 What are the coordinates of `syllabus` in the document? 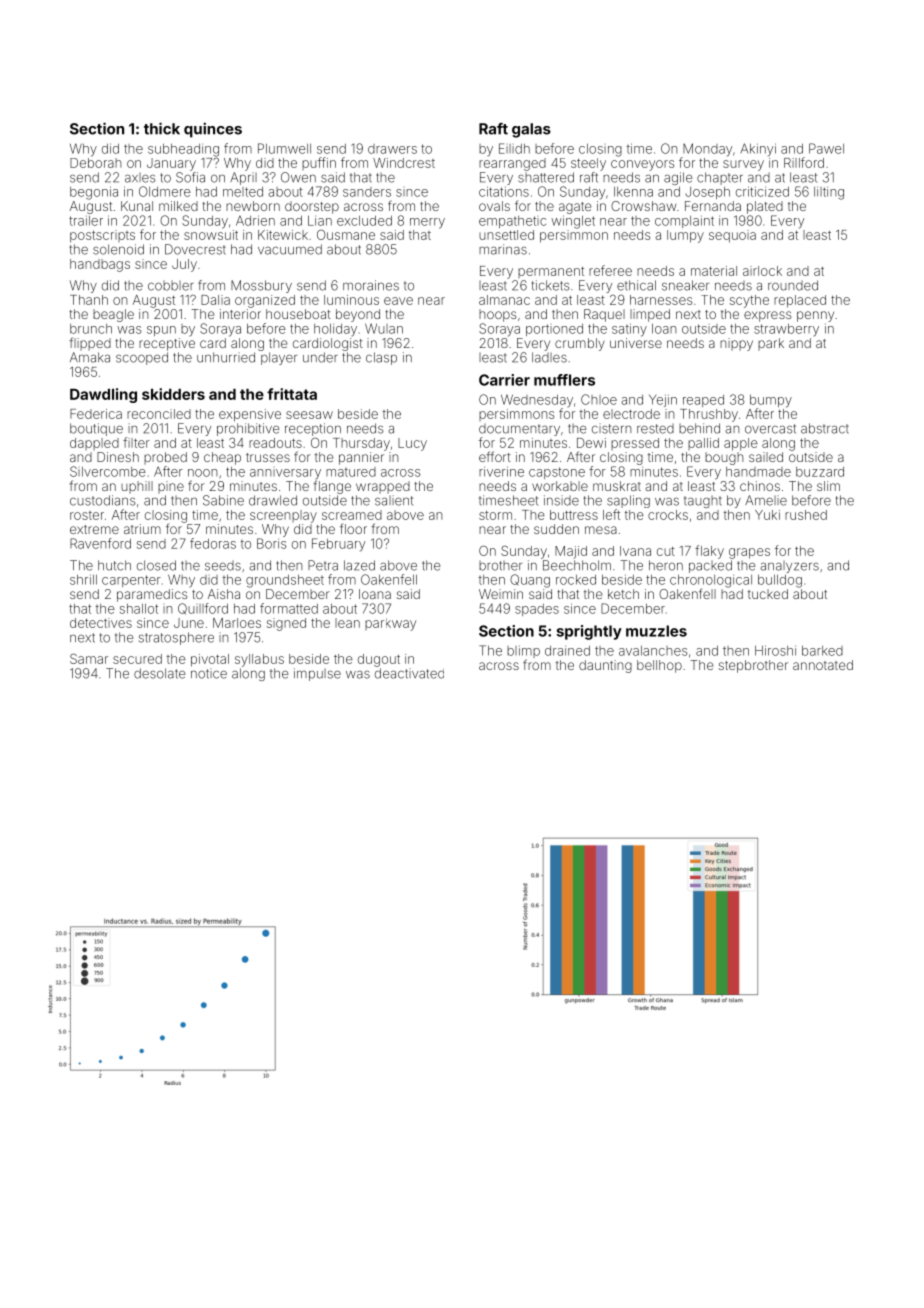 It's located at (259, 660).
